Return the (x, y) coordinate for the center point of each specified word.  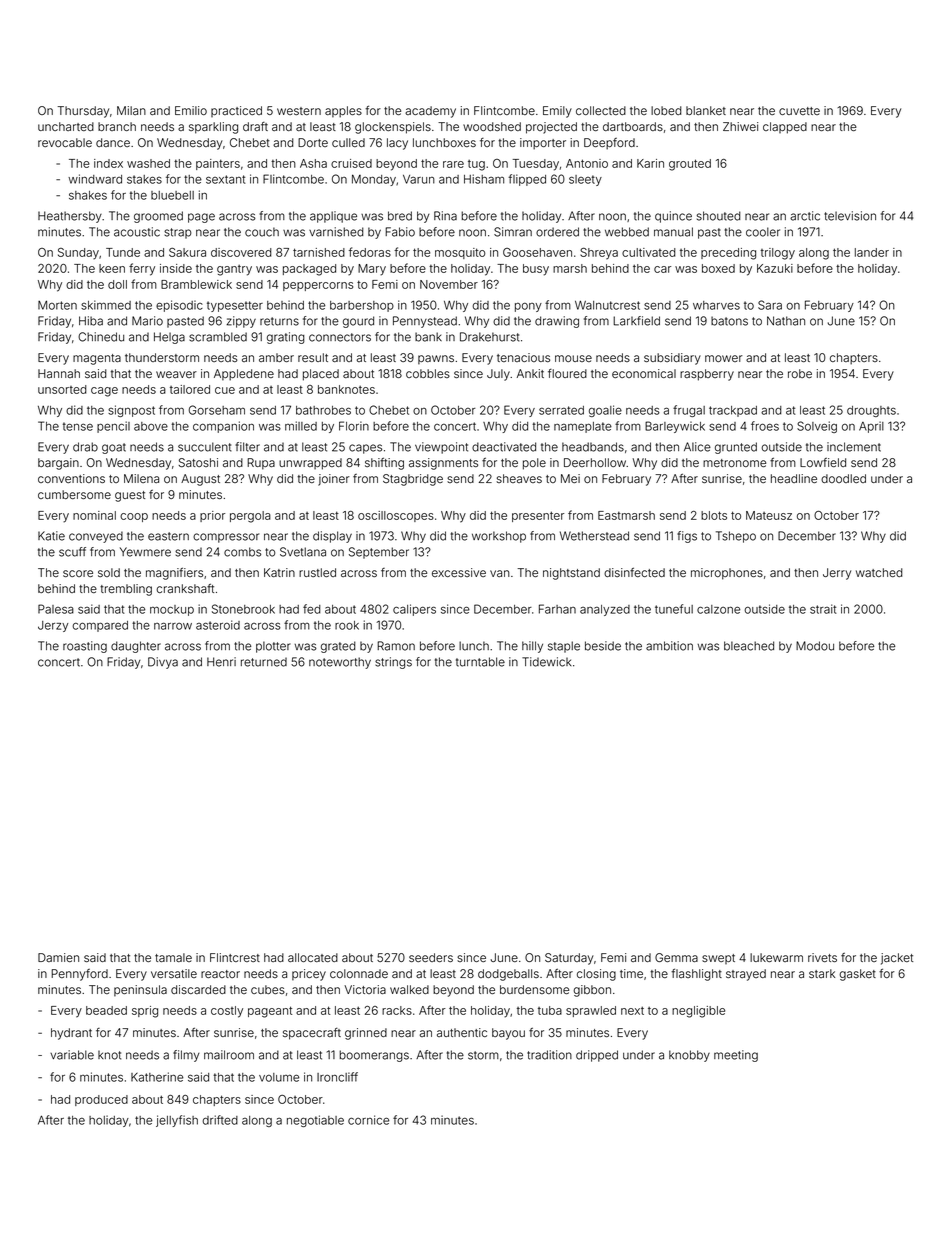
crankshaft (185, 588)
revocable (65, 142)
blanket (706, 110)
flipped (527, 180)
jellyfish (177, 1121)
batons (729, 321)
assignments (443, 464)
